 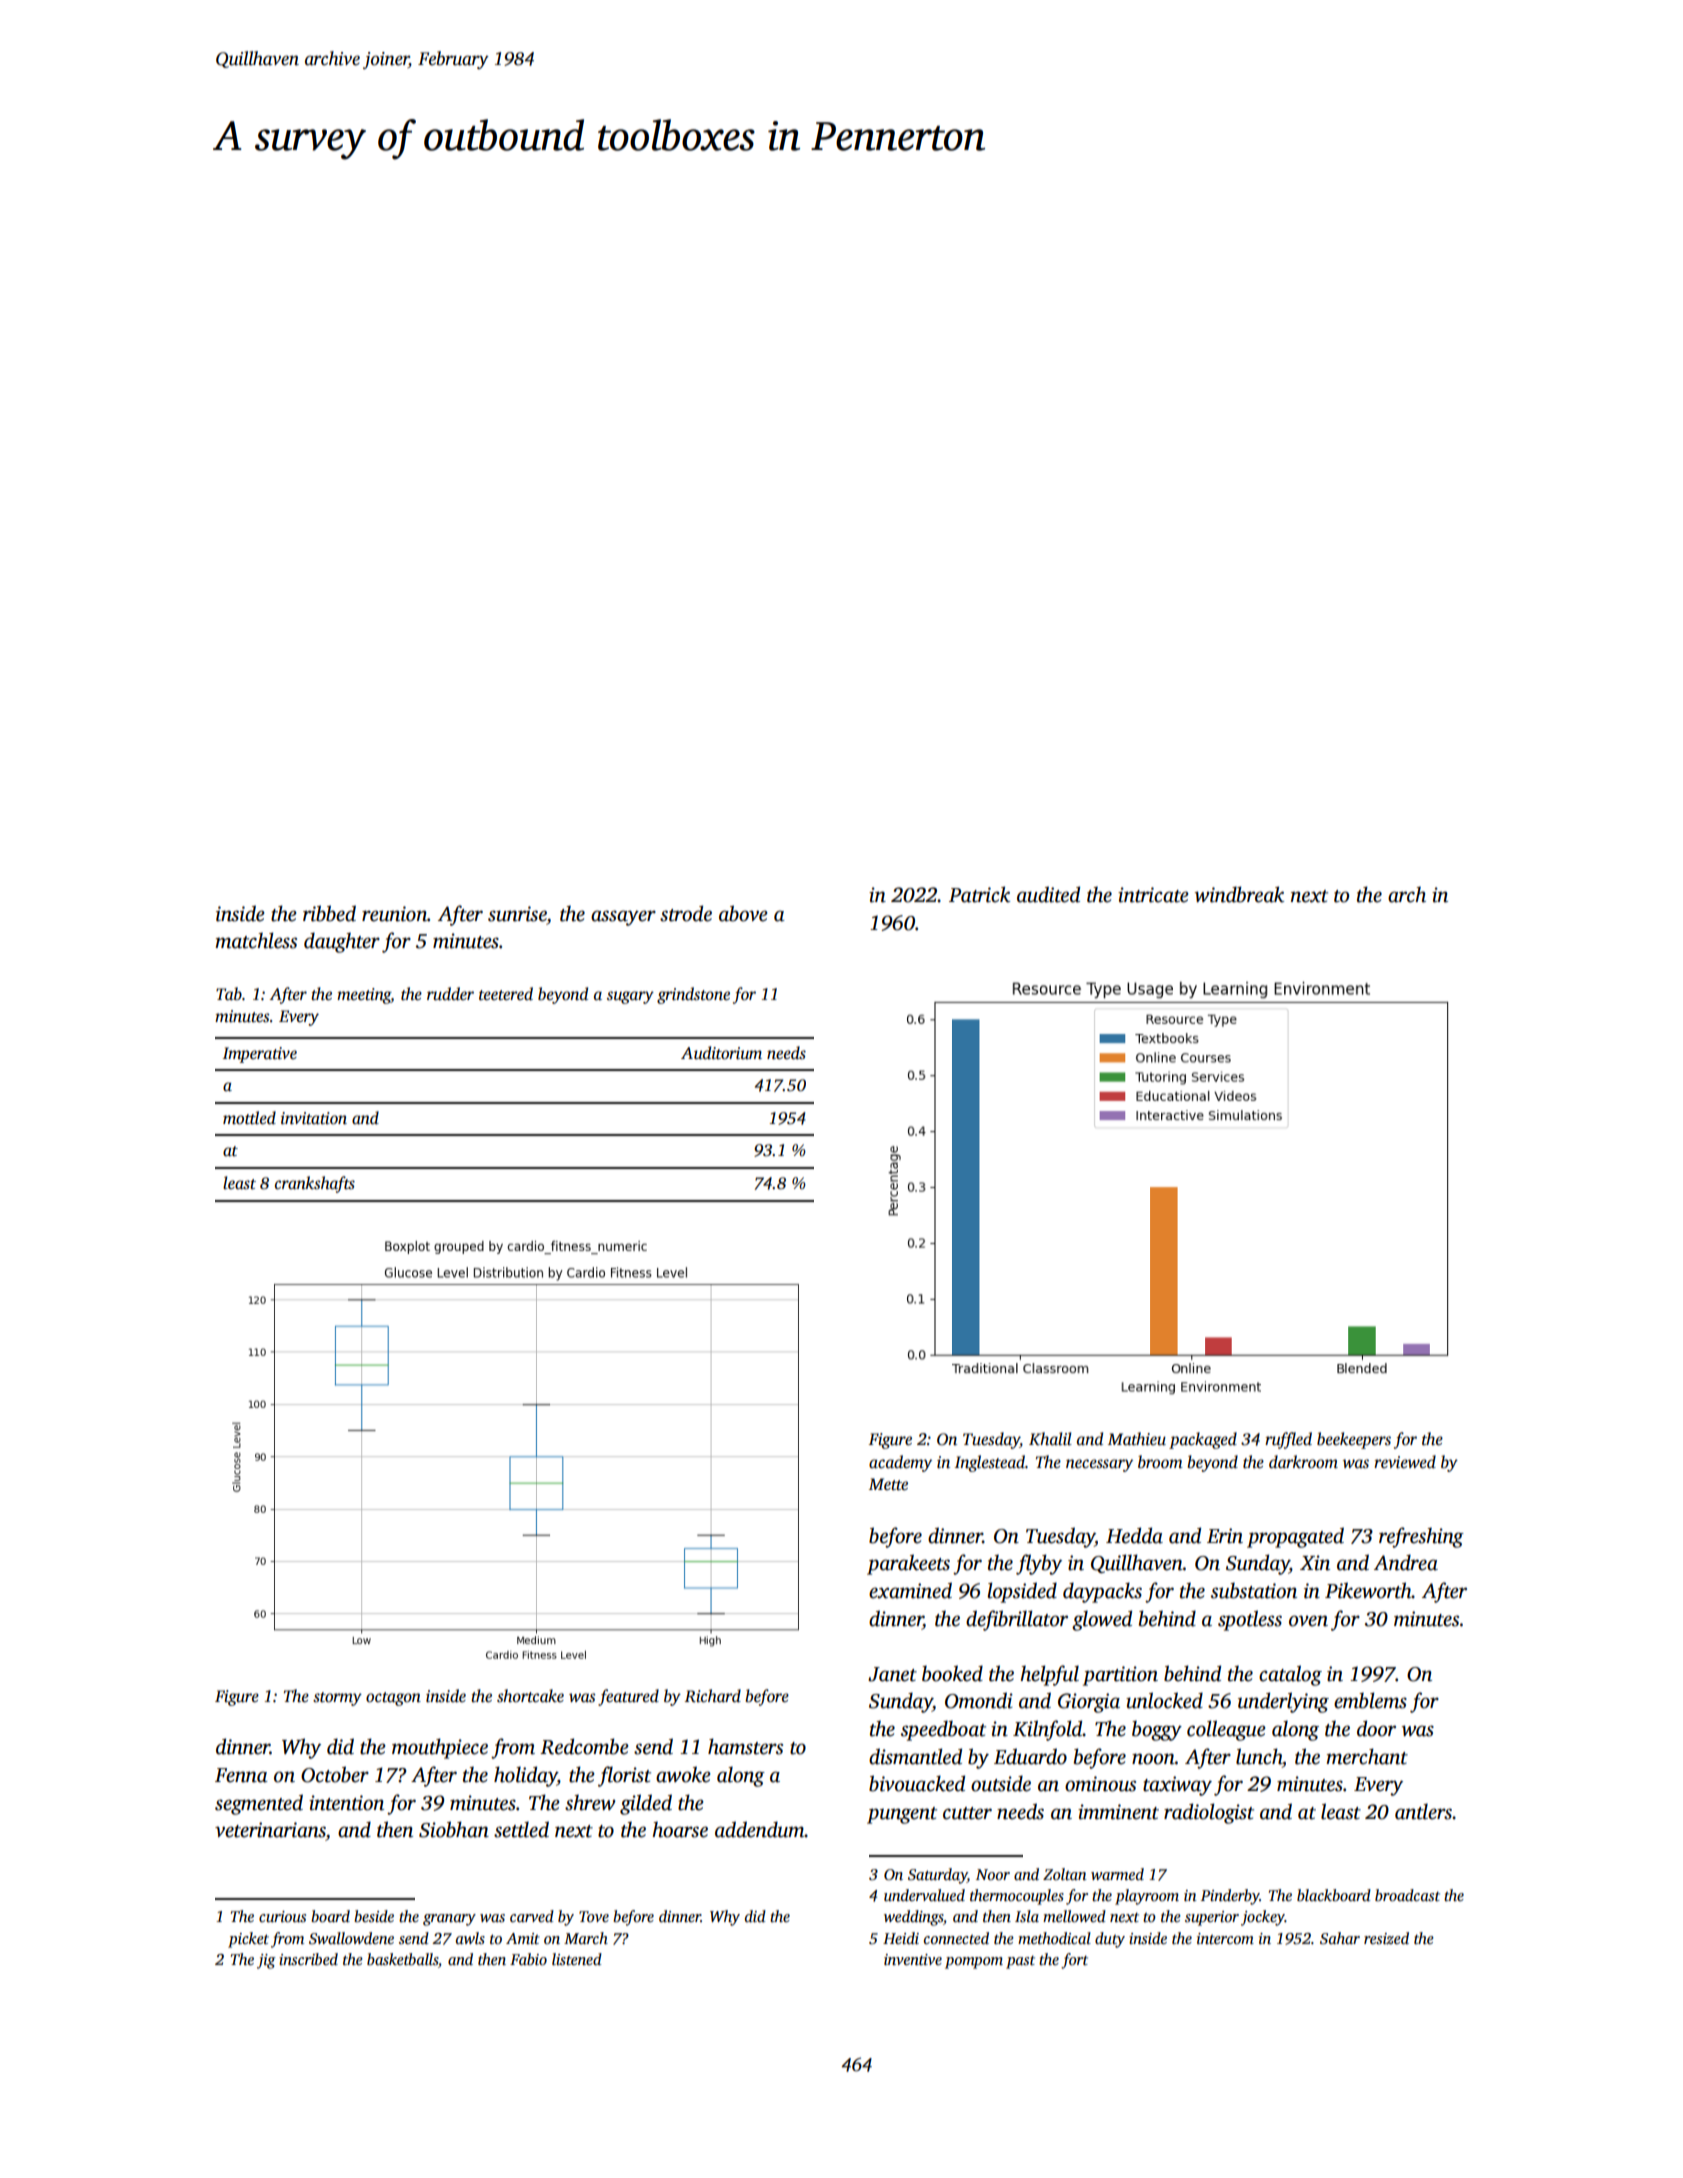 I want to click on Mette, so click(x=888, y=1484).
